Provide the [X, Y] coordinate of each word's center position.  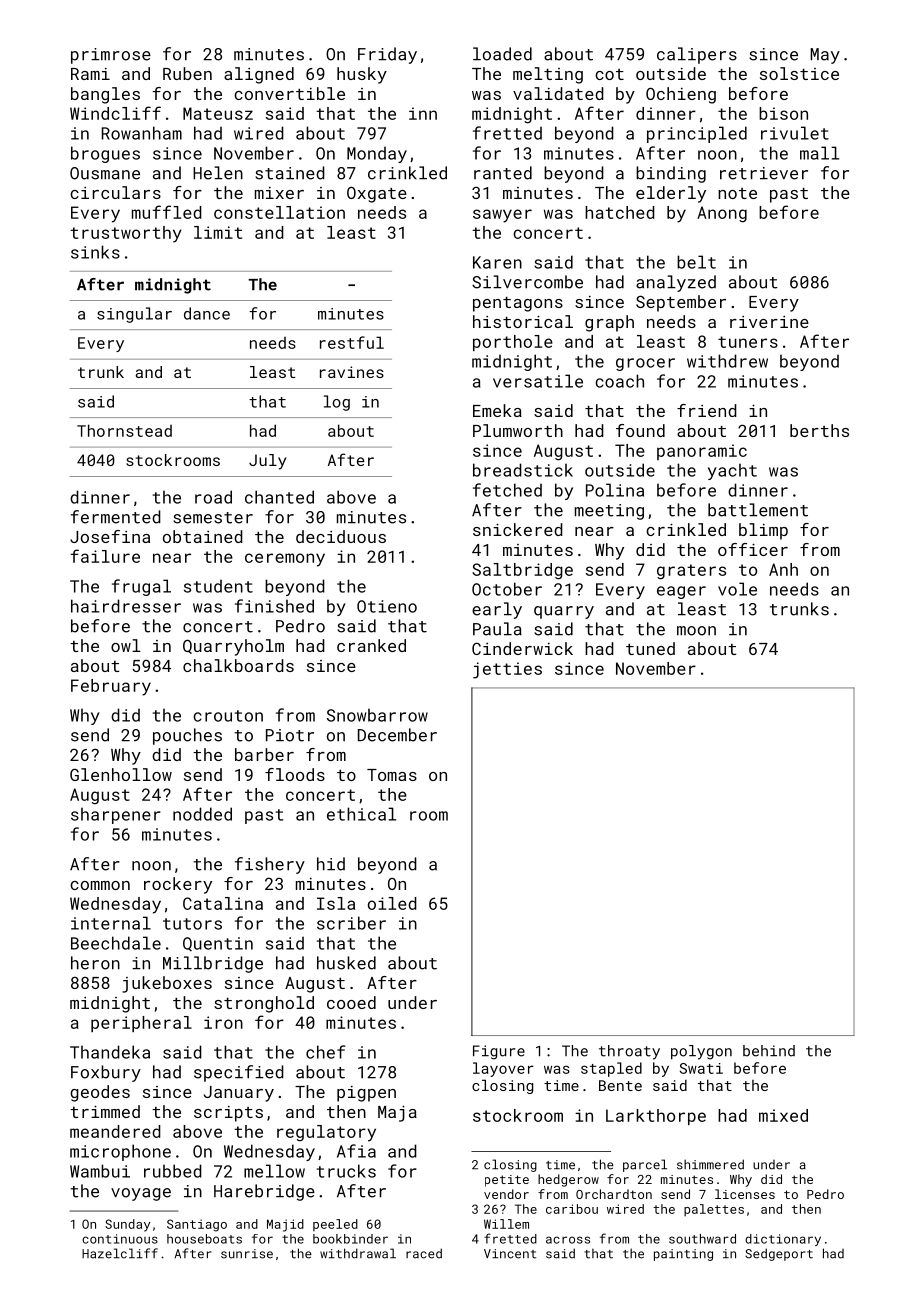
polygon [701, 1052]
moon [696, 631]
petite [507, 1181]
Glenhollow [121, 774]
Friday [387, 55]
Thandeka [110, 1052]
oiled [392, 903]
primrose [111, 56]
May [825, 56]
